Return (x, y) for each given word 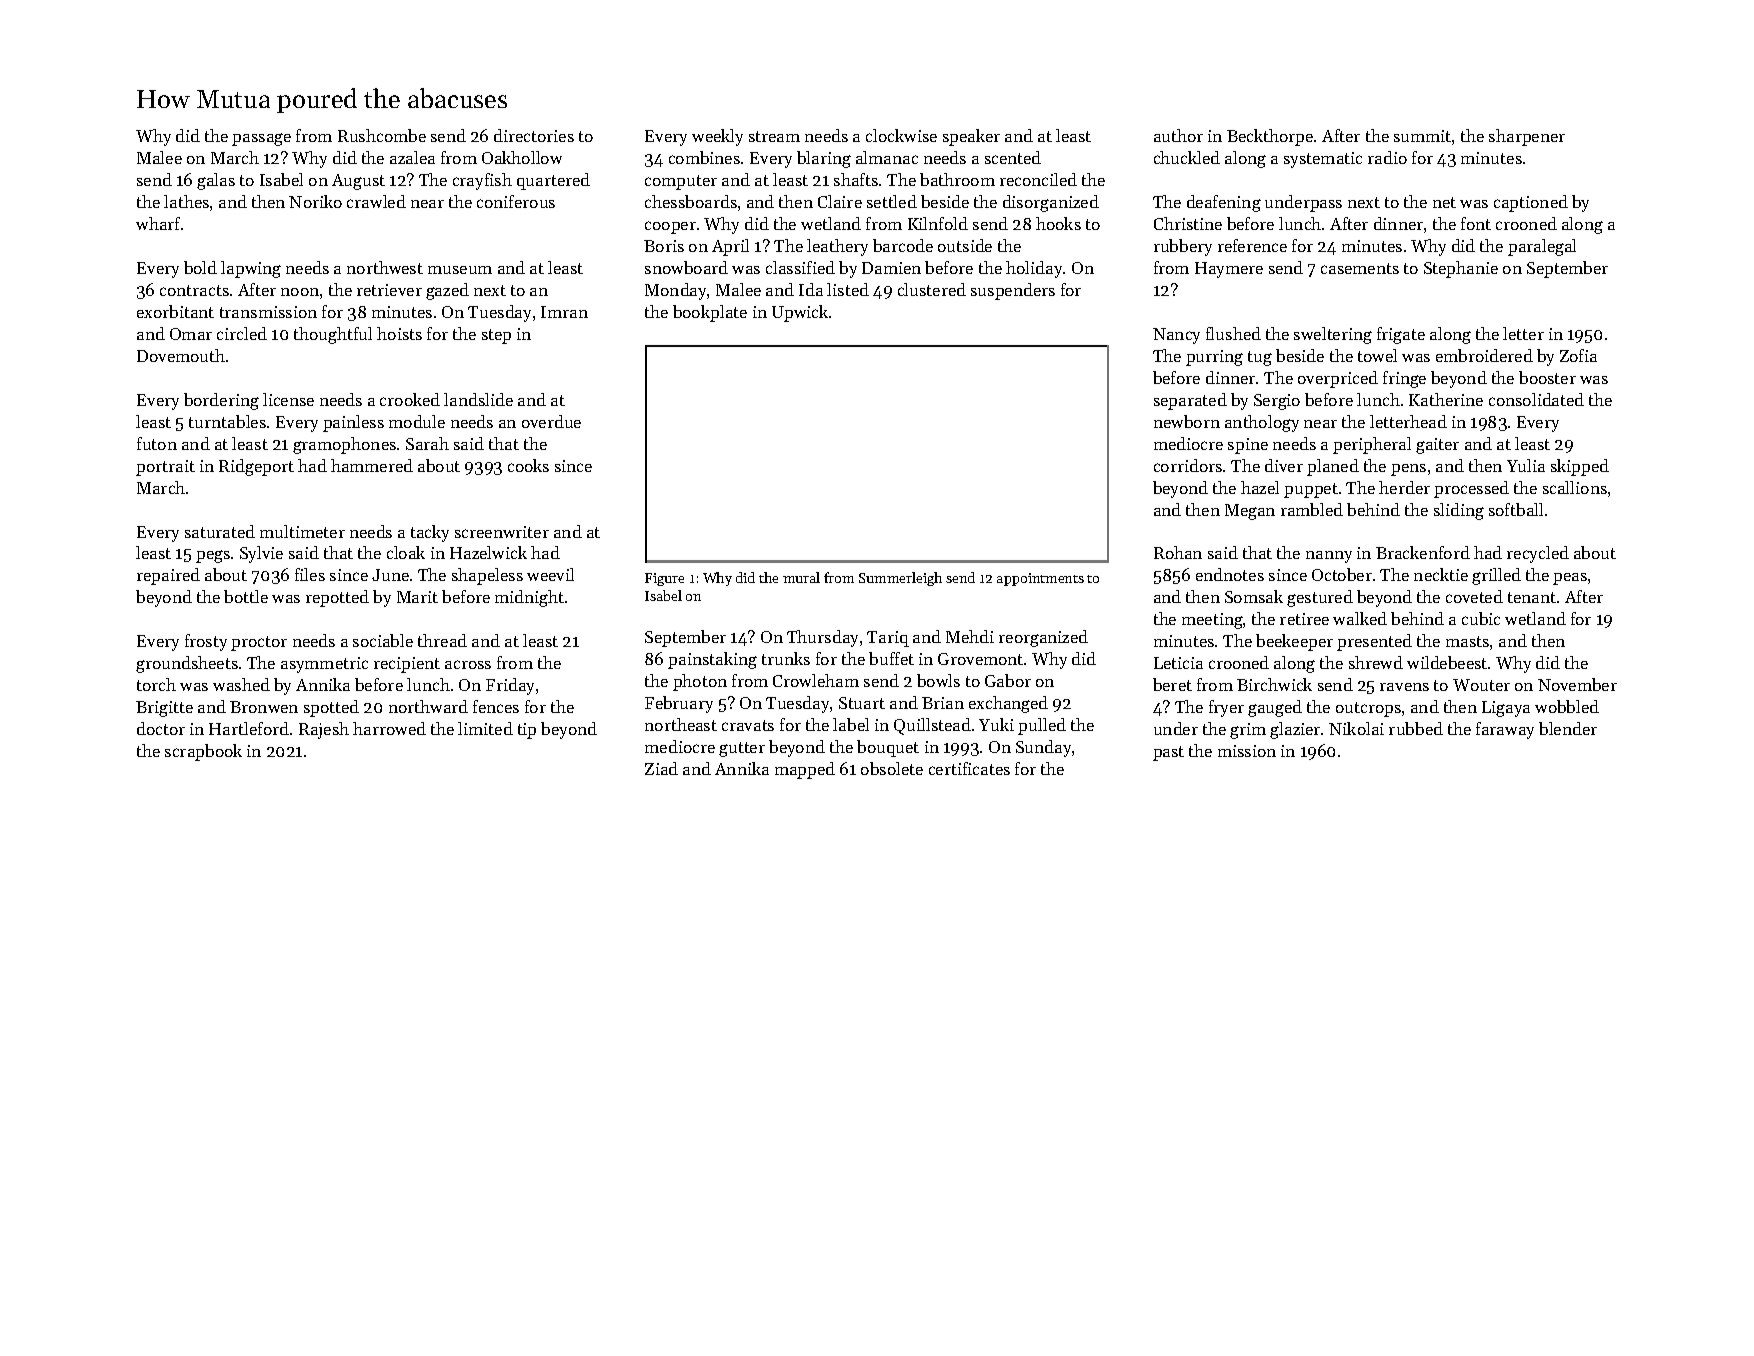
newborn (1187, 421)
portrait (165, 468)
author (1178, 135)
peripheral (1372, 445)
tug (1260, 358)
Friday (510, 686)
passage (261, 139)
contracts (194, 290)
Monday (676, 291)
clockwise (901, 135)
